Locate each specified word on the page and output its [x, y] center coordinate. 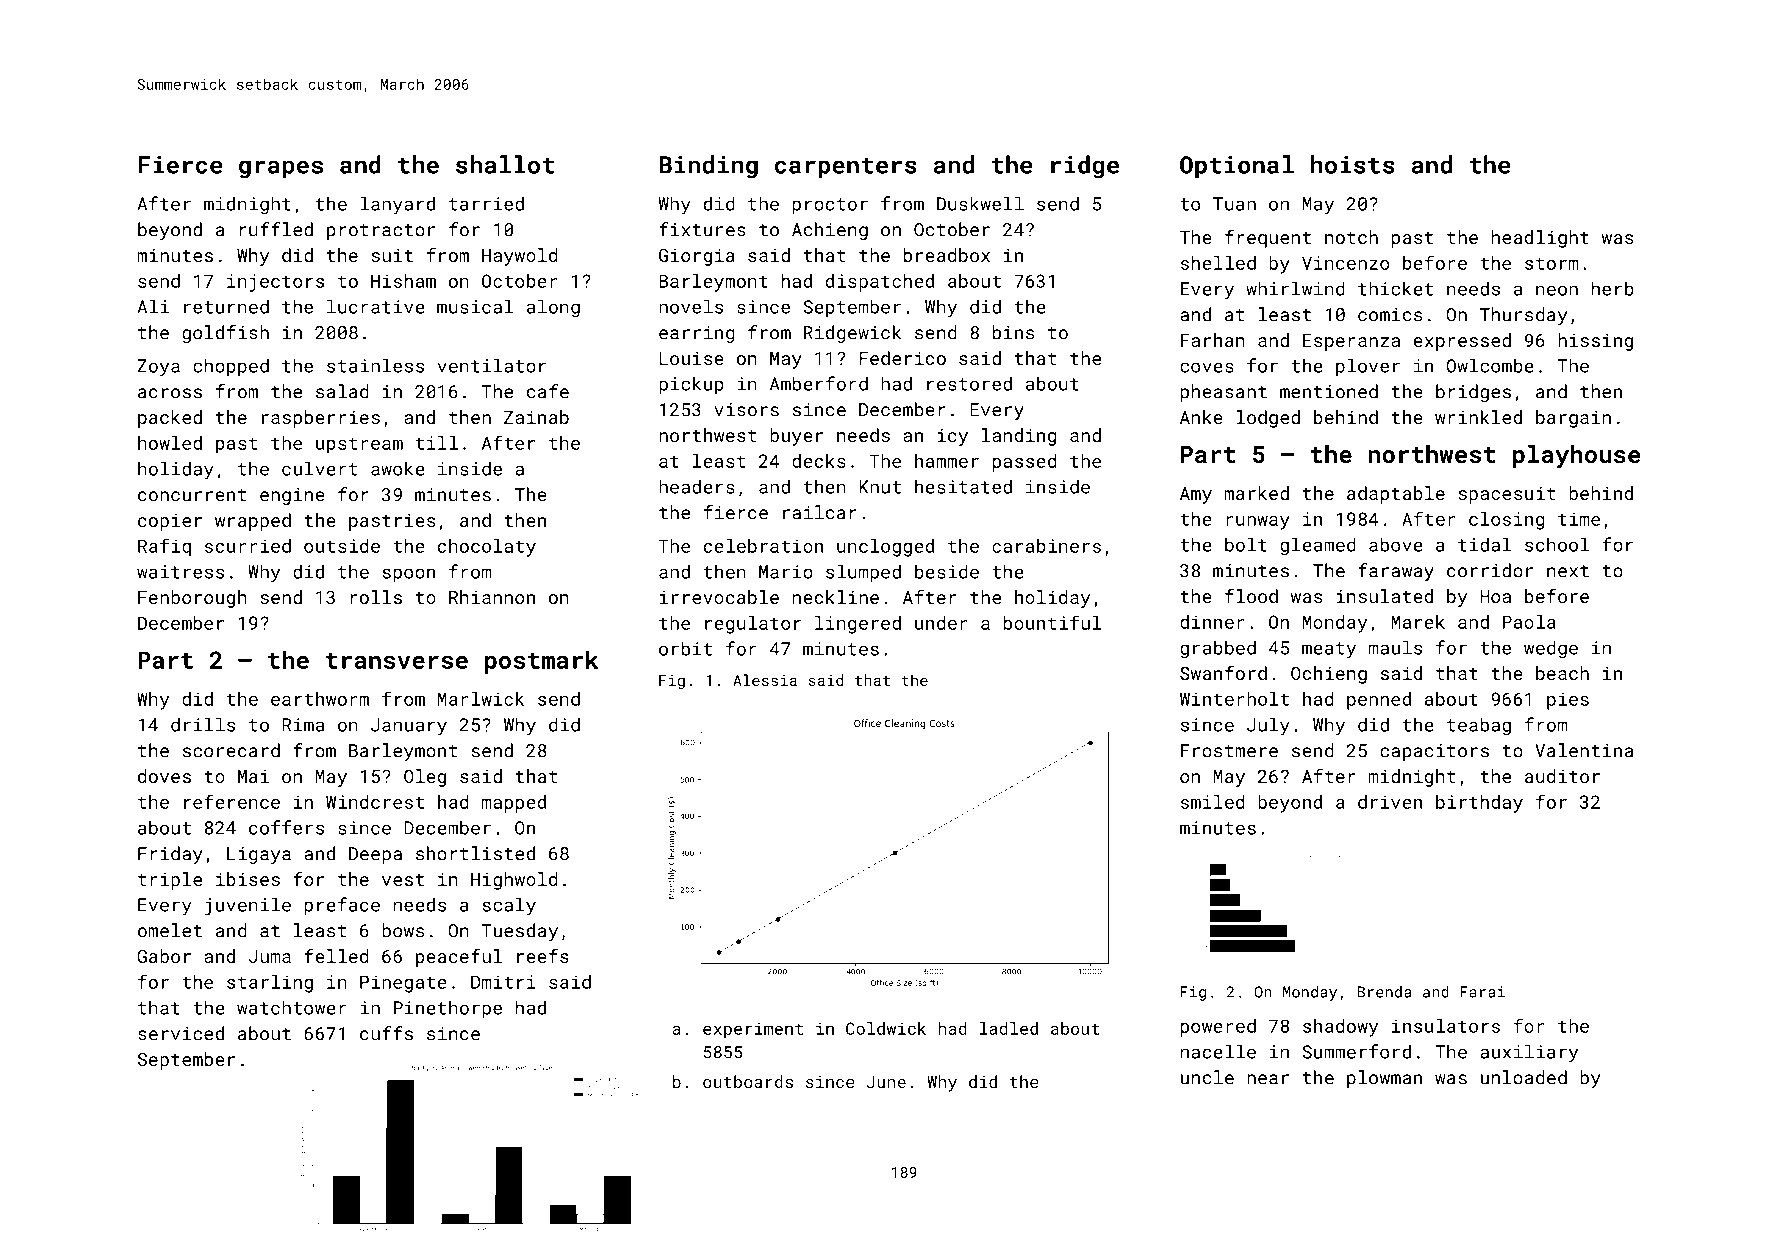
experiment [753, 1030]
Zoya [159, 368]
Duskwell [980, 203]
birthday [1479, 804]
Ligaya [259, 855]
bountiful [1052, 622]
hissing [1595, 342]
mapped [514, 804]
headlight [1540, 239]
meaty [1329, 650]
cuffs [386, 1033]
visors [746, 410]
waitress [180, 572]
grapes [281, 169]
